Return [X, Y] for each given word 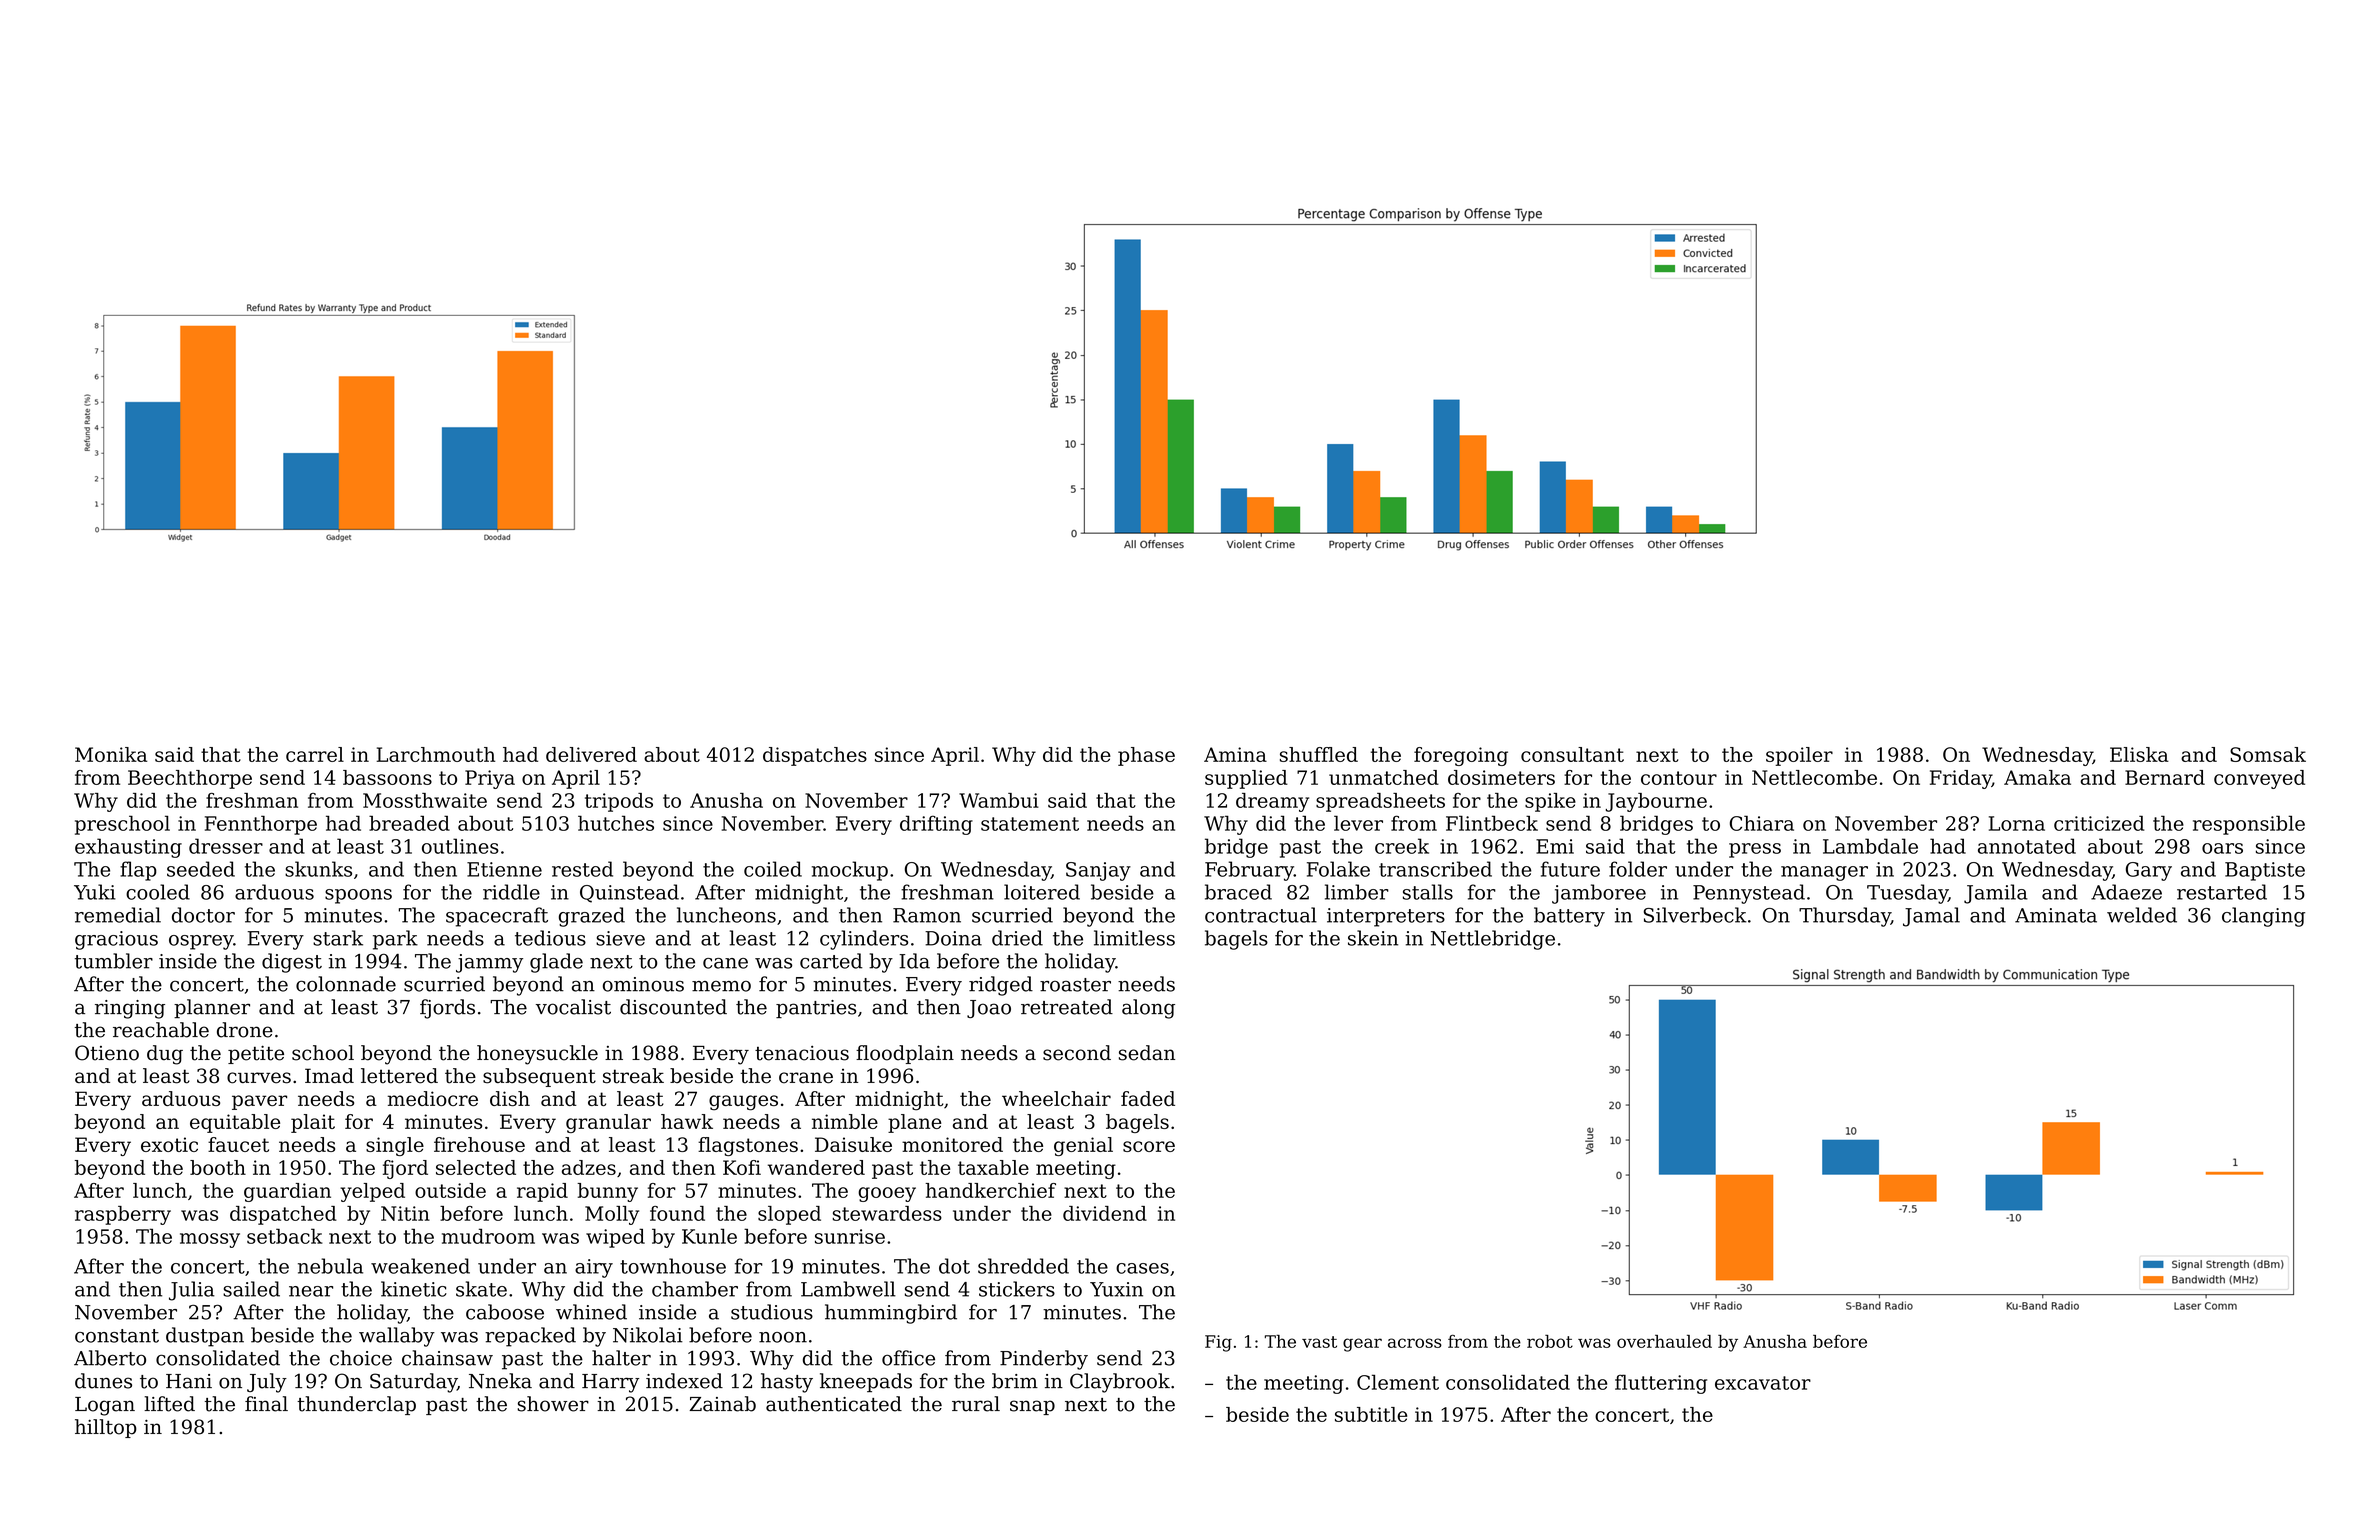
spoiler [1799, 756]
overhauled [1664, 1341]
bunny [607, 1192]
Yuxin [1116, 1289]
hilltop [106, 1428]
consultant [1572, 754]
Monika [111, 754]
